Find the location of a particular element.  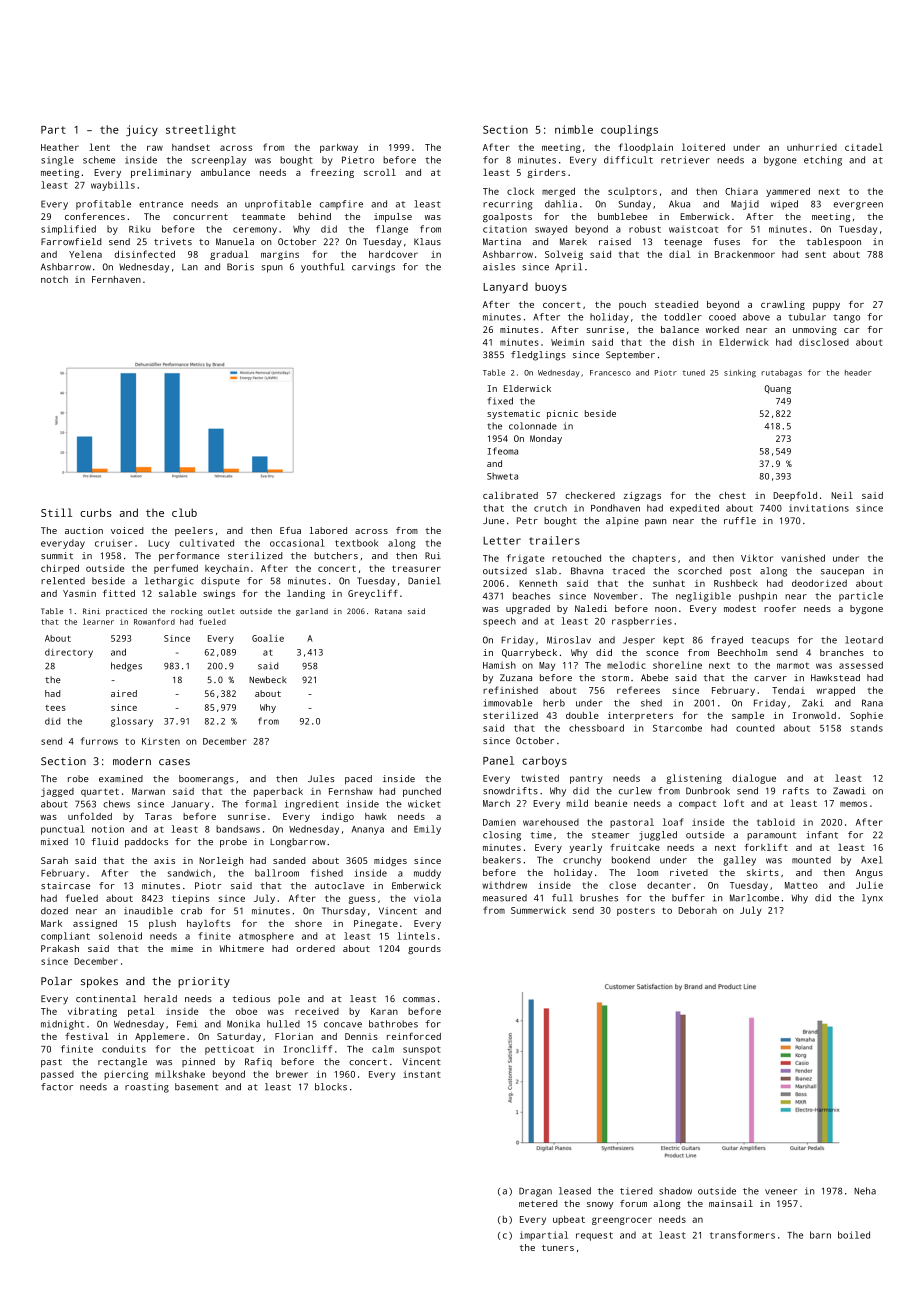

wiped is located at coordinates (784, 205).
